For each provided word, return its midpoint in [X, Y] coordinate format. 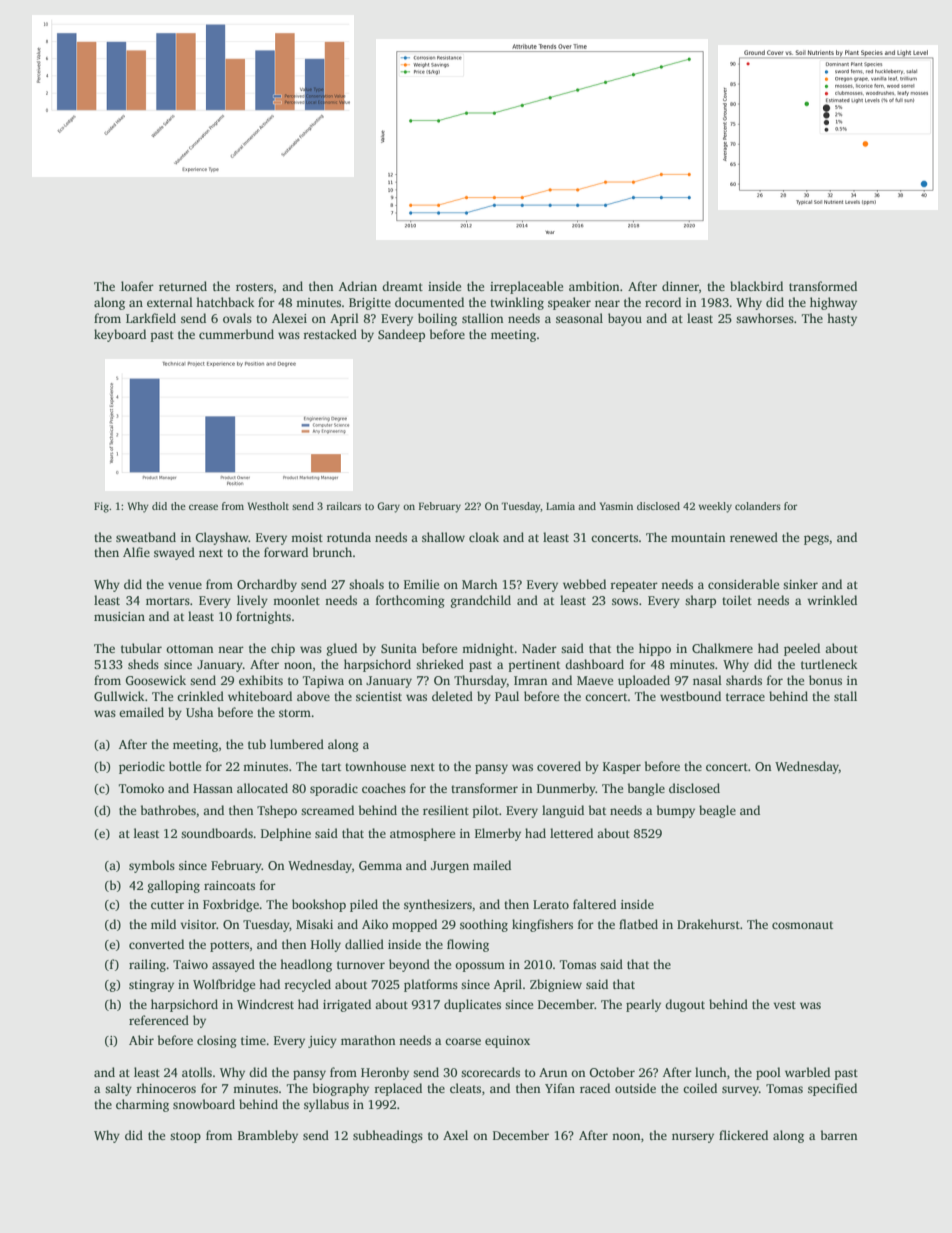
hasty [842, 319]
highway [833, 303]
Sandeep [401, 335]
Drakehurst [708, 924]
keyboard [120, 335]
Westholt [268, 506]
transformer [484, 788]
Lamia [560, 506]
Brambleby [268, 1136]
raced [595, 1088]
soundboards [217, 833]
